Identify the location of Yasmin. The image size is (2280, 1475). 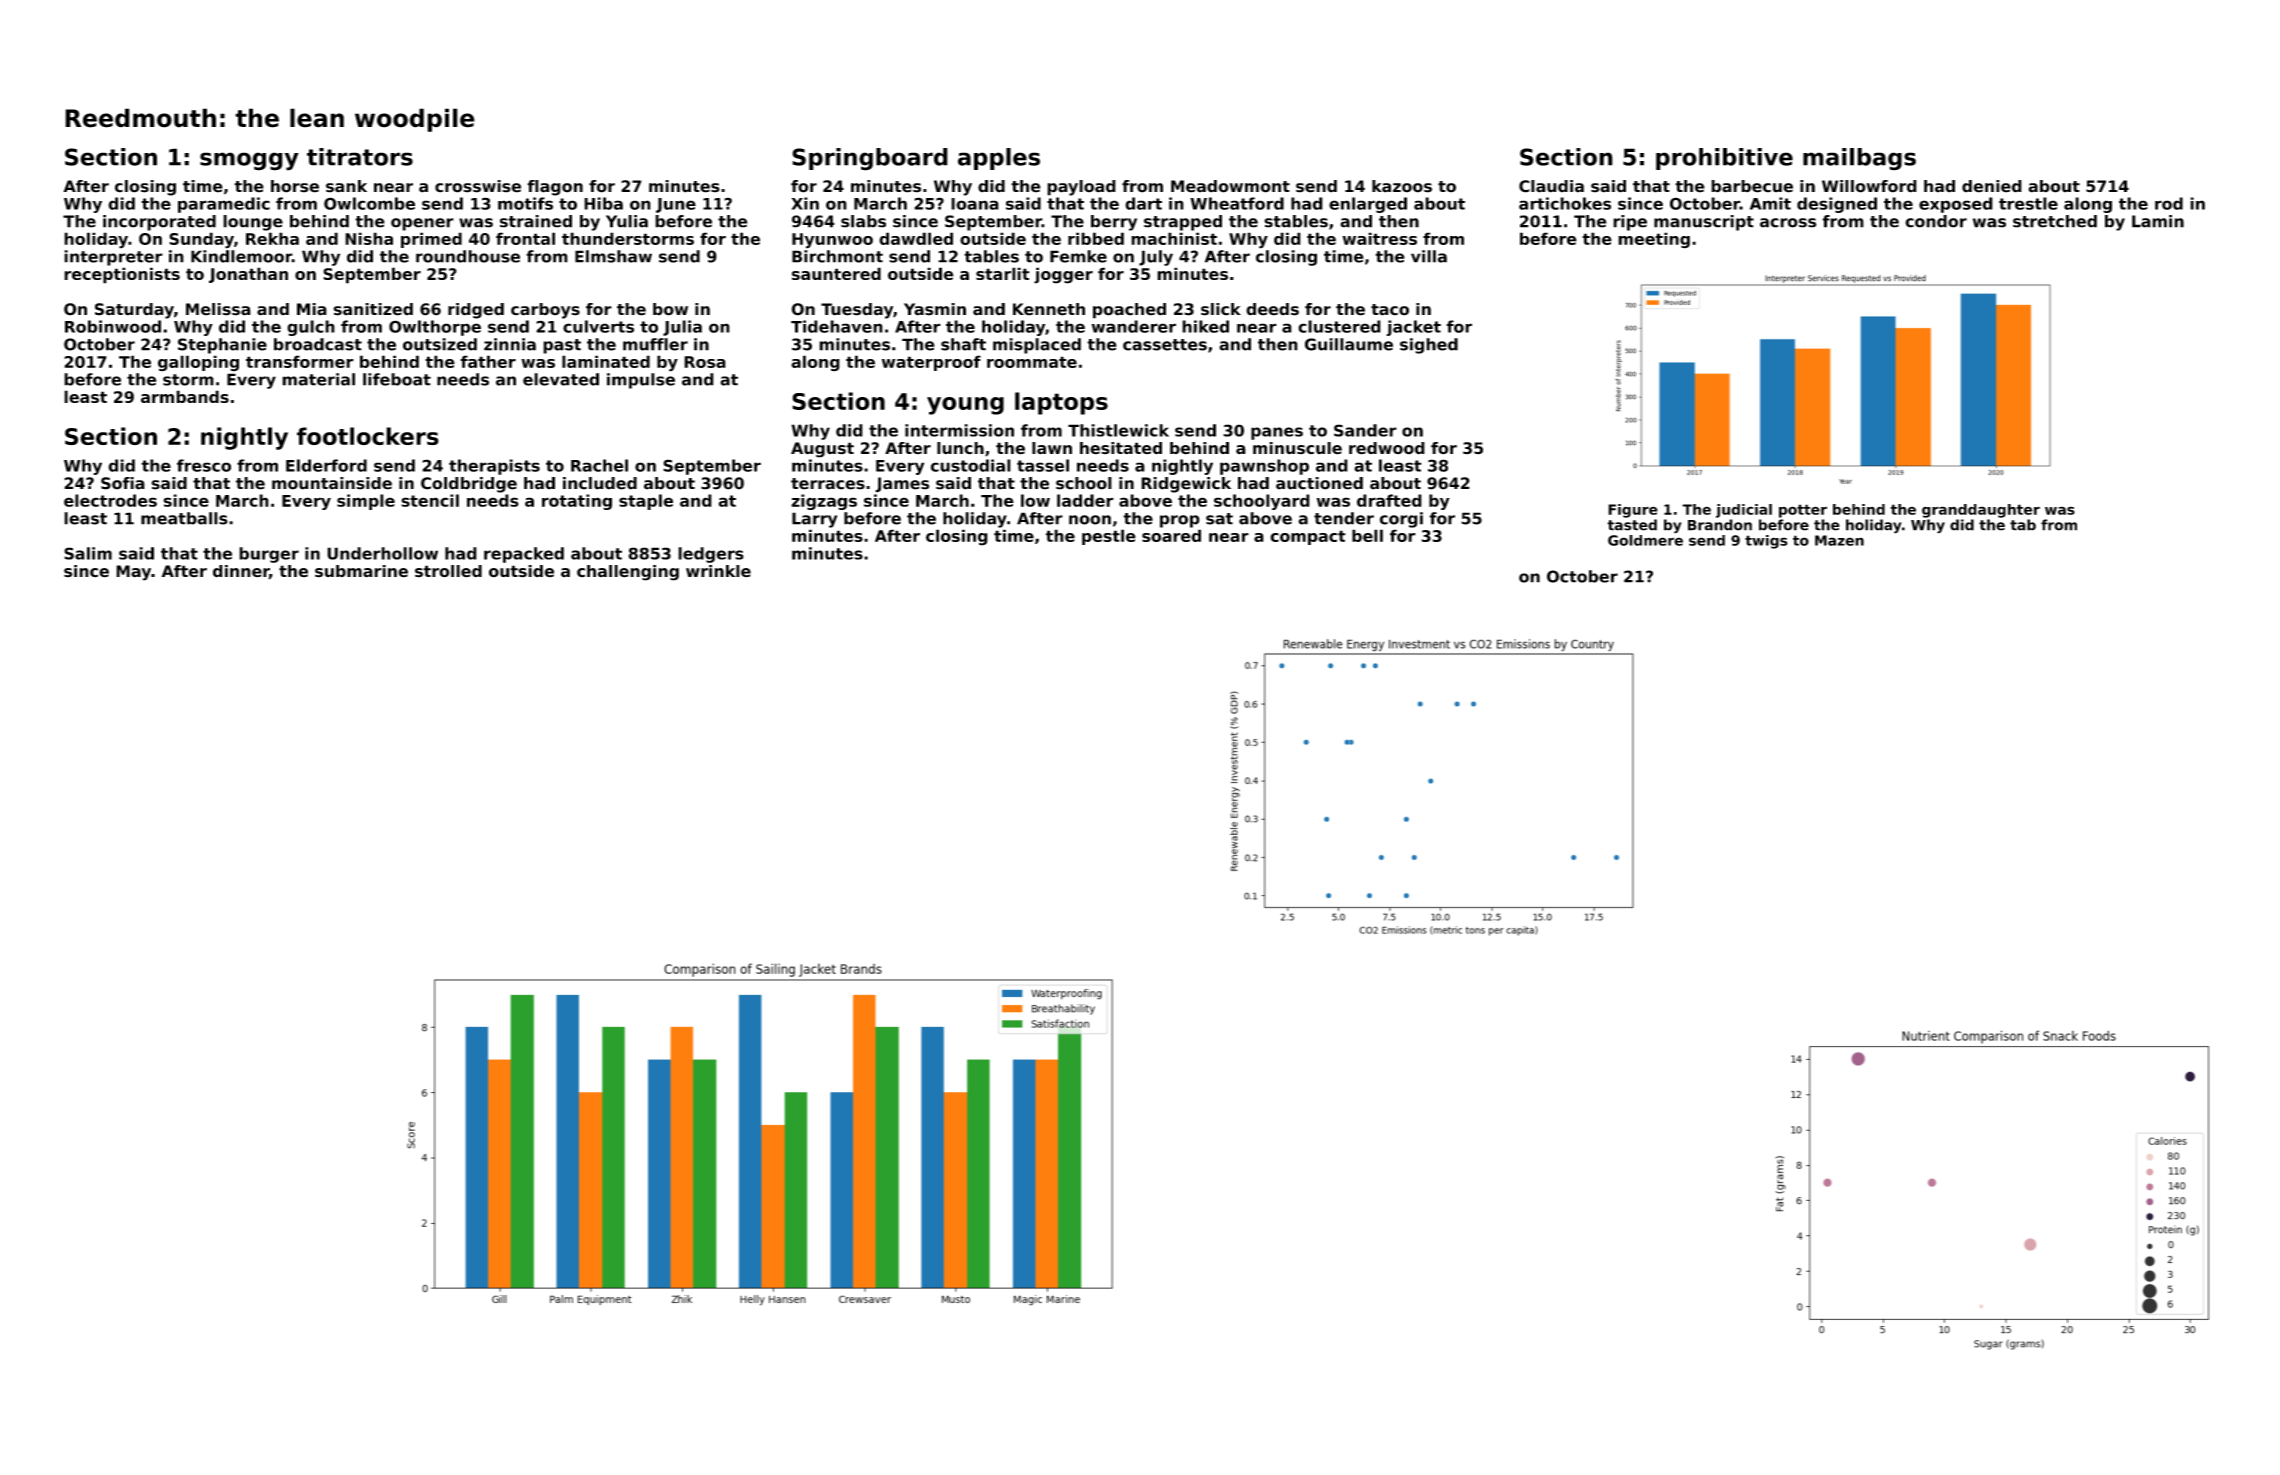
(935, 309).
